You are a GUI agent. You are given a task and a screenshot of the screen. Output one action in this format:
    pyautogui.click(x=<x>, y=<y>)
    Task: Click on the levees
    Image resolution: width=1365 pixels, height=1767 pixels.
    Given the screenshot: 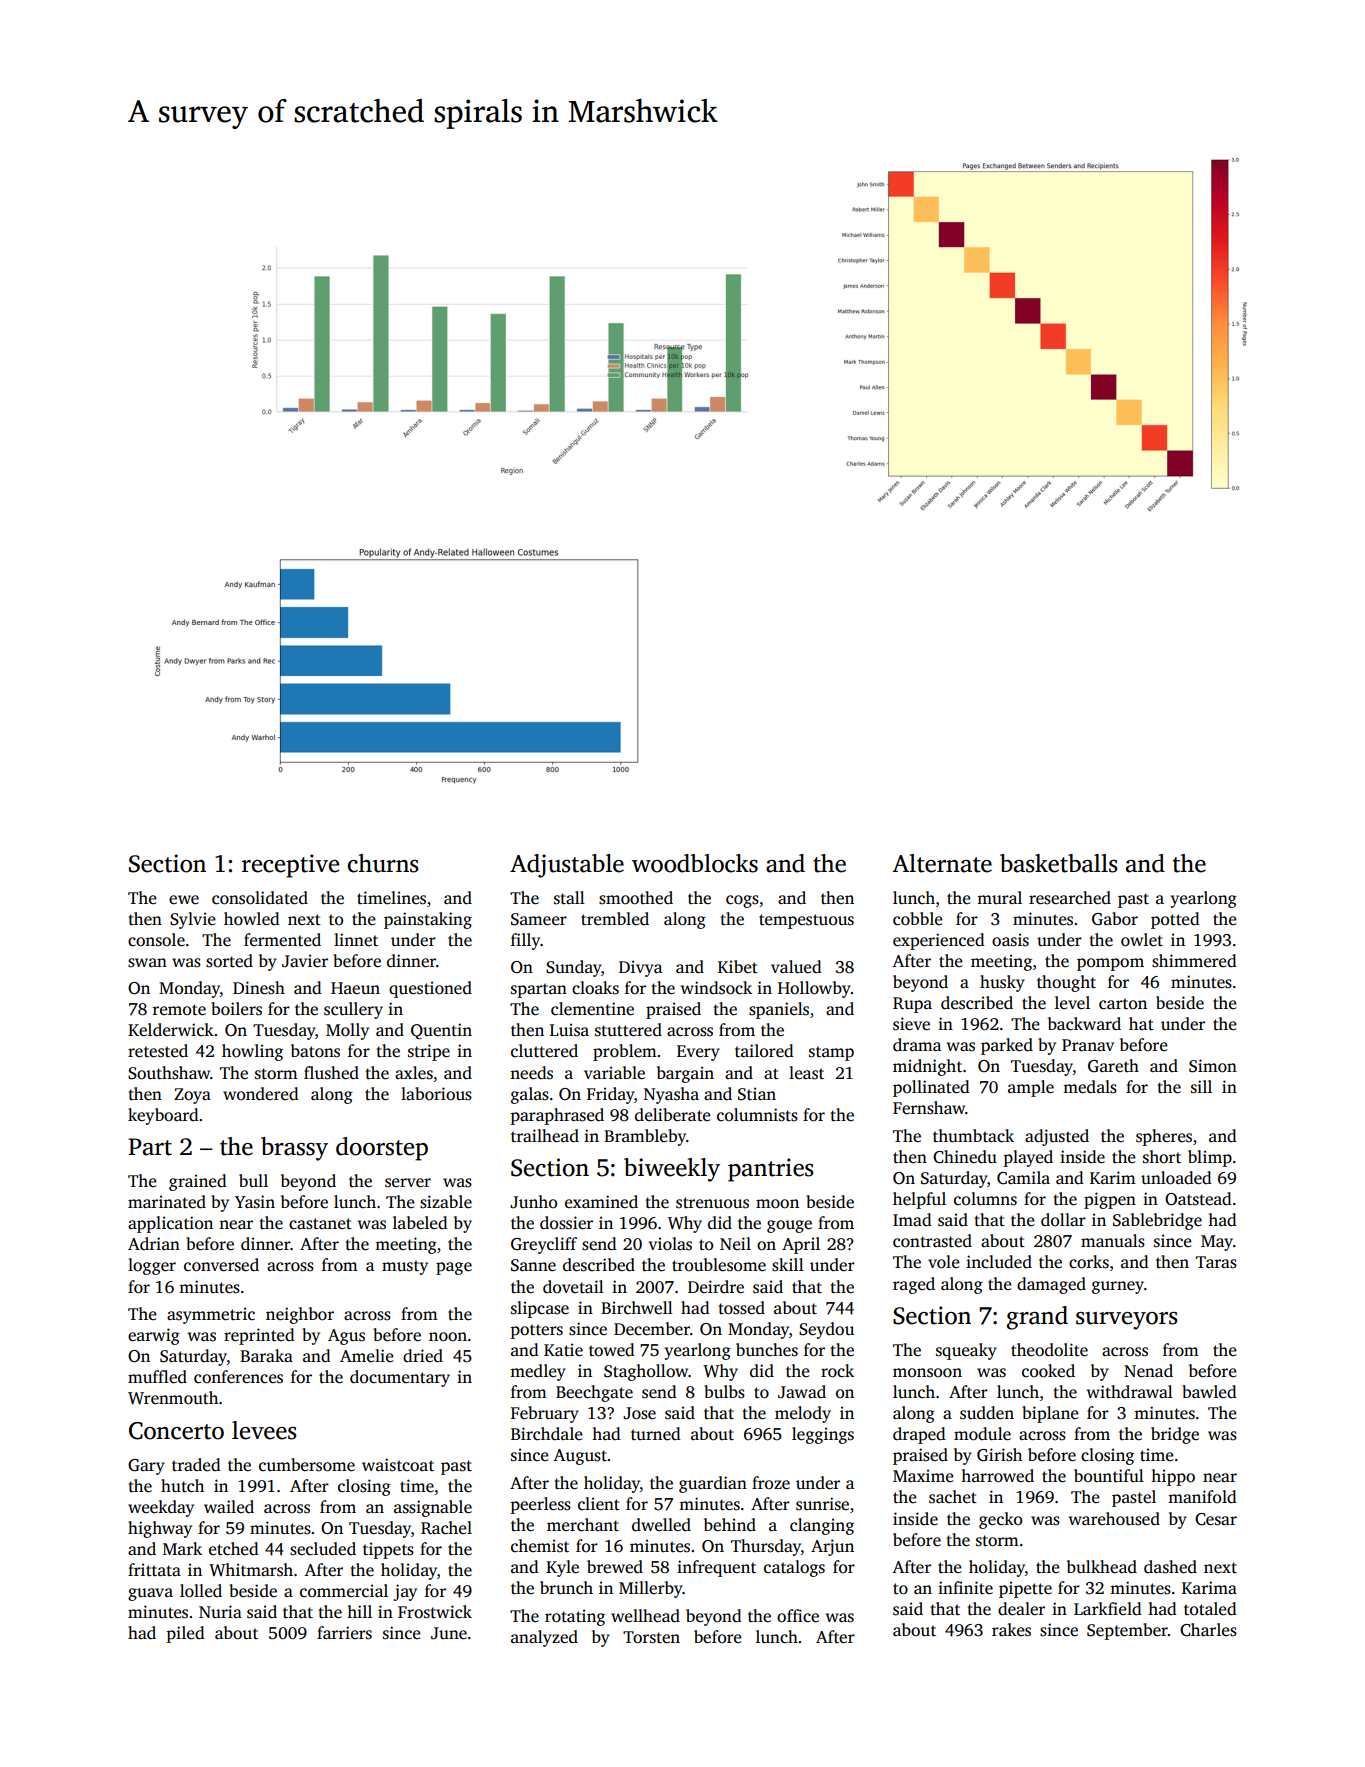 What is the action you would take?
    pyautogui.click(x=264, y=1430)
